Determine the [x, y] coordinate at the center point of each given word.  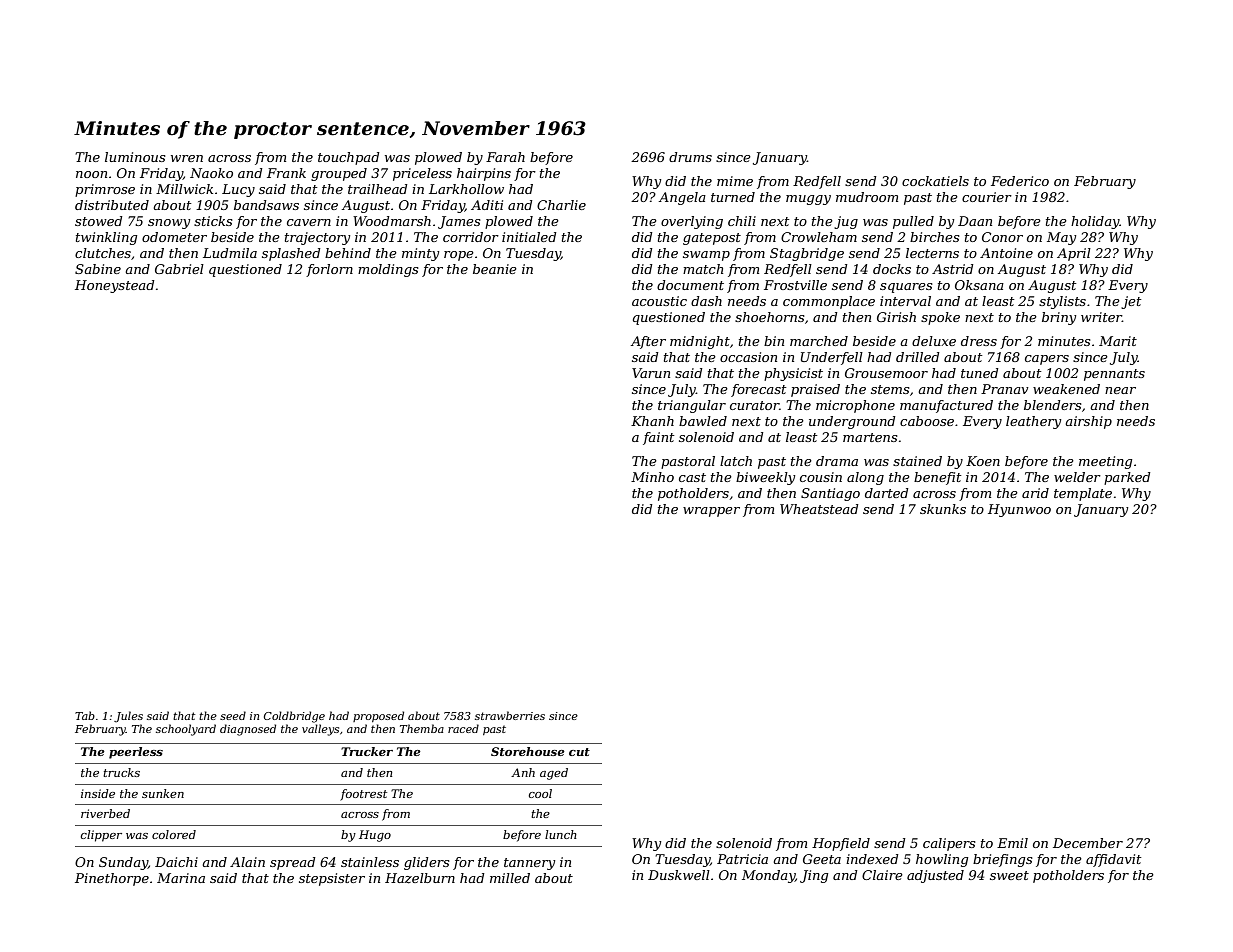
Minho [652, 477]
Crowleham [819, 237]
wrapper [711, 512]
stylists [1062, 302]
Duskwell [679, 875]
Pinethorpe [112, 879]
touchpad [349, 158]
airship [1088, 422]
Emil [1012, 843]
